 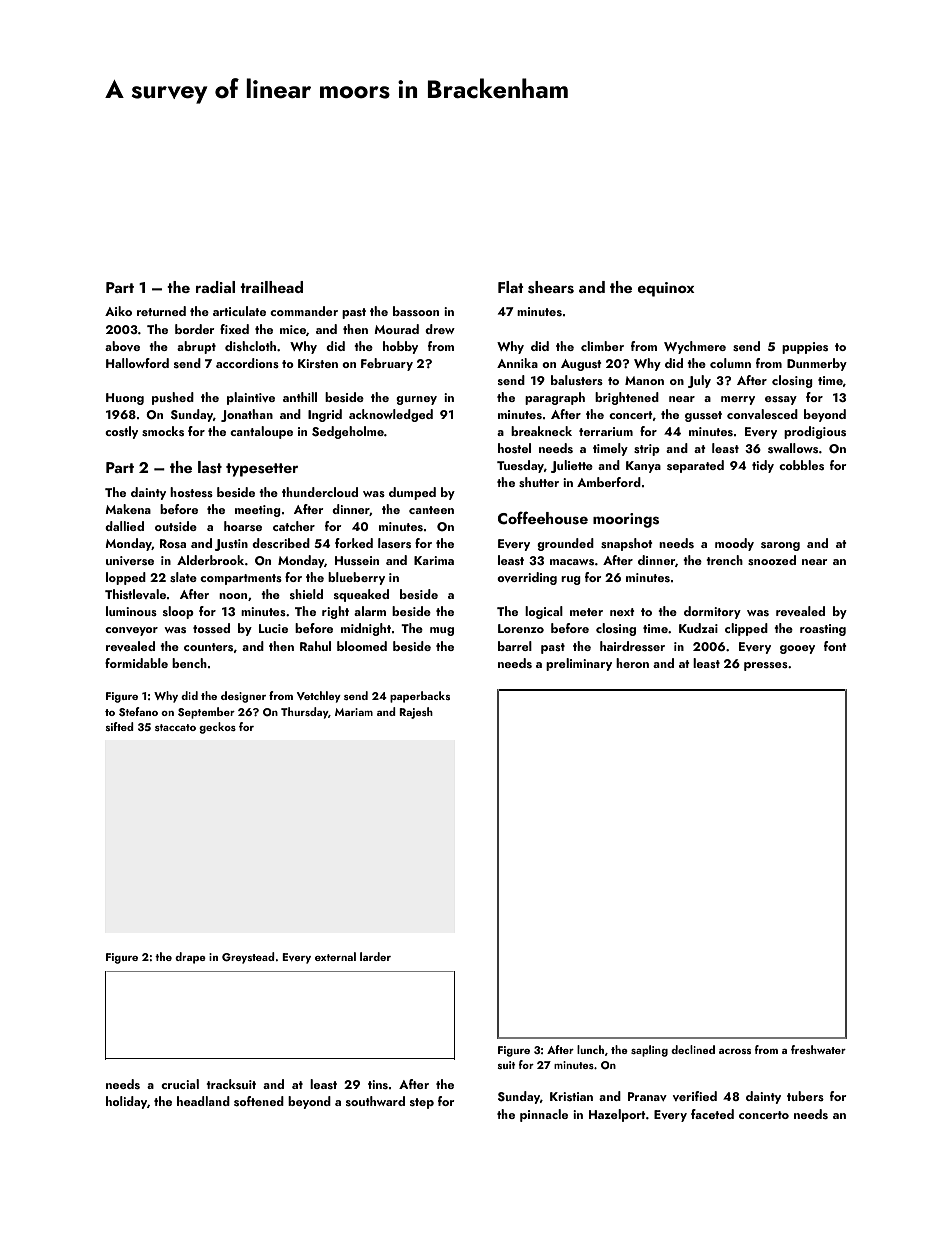 I want to click on equinox, so click(x=666, y=289).
